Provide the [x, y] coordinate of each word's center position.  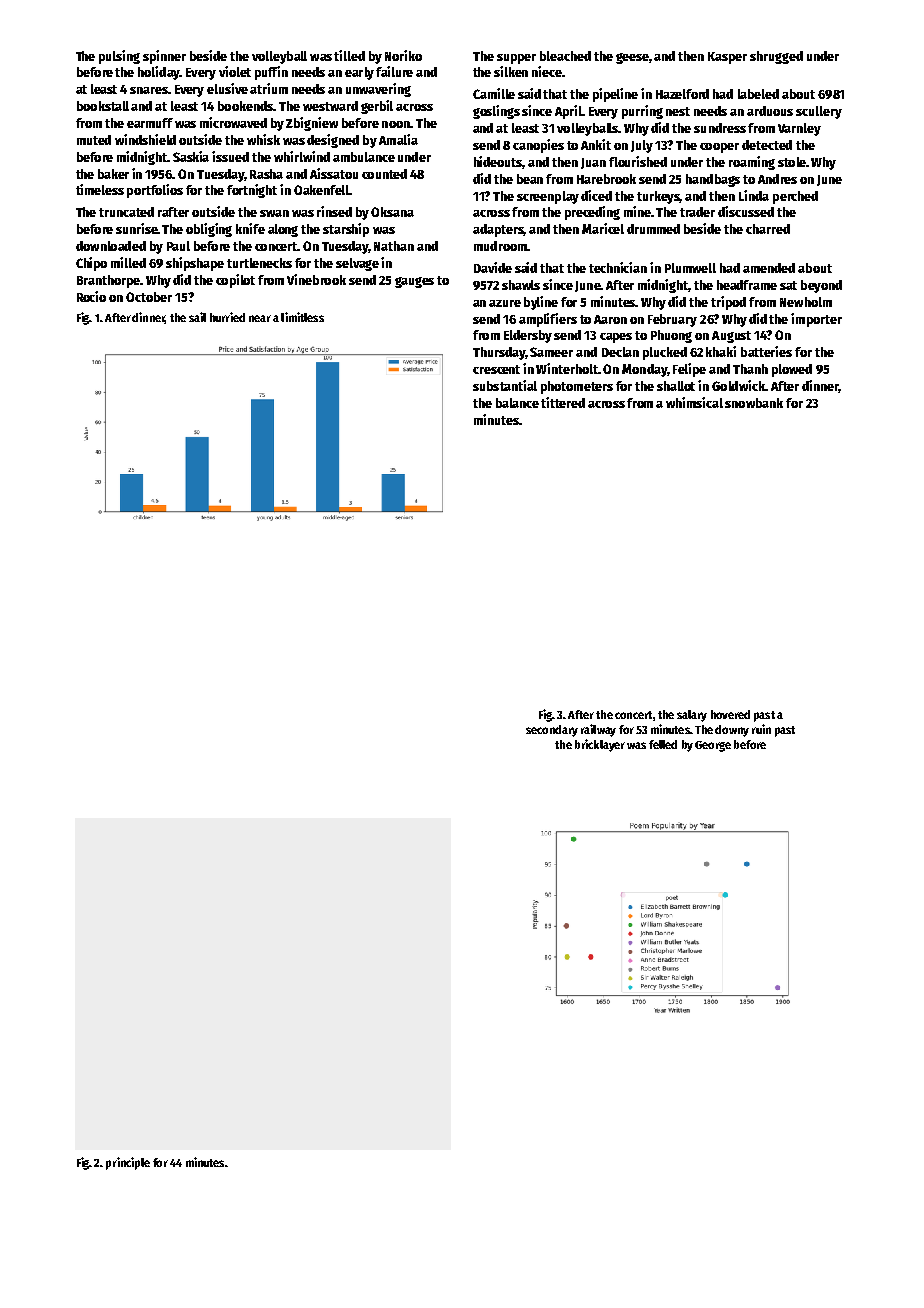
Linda [754, 195]
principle [128, 1163]
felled [663, 744]
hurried [227, 317]
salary [692, 716]
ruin [761, 729]
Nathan [394, 246]
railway [598, 730]
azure [505, 303]
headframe [747, 285]
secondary [552, 731]
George [713, 746]
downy [732, 731]
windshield [145, 139]
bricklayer [600, 745]
